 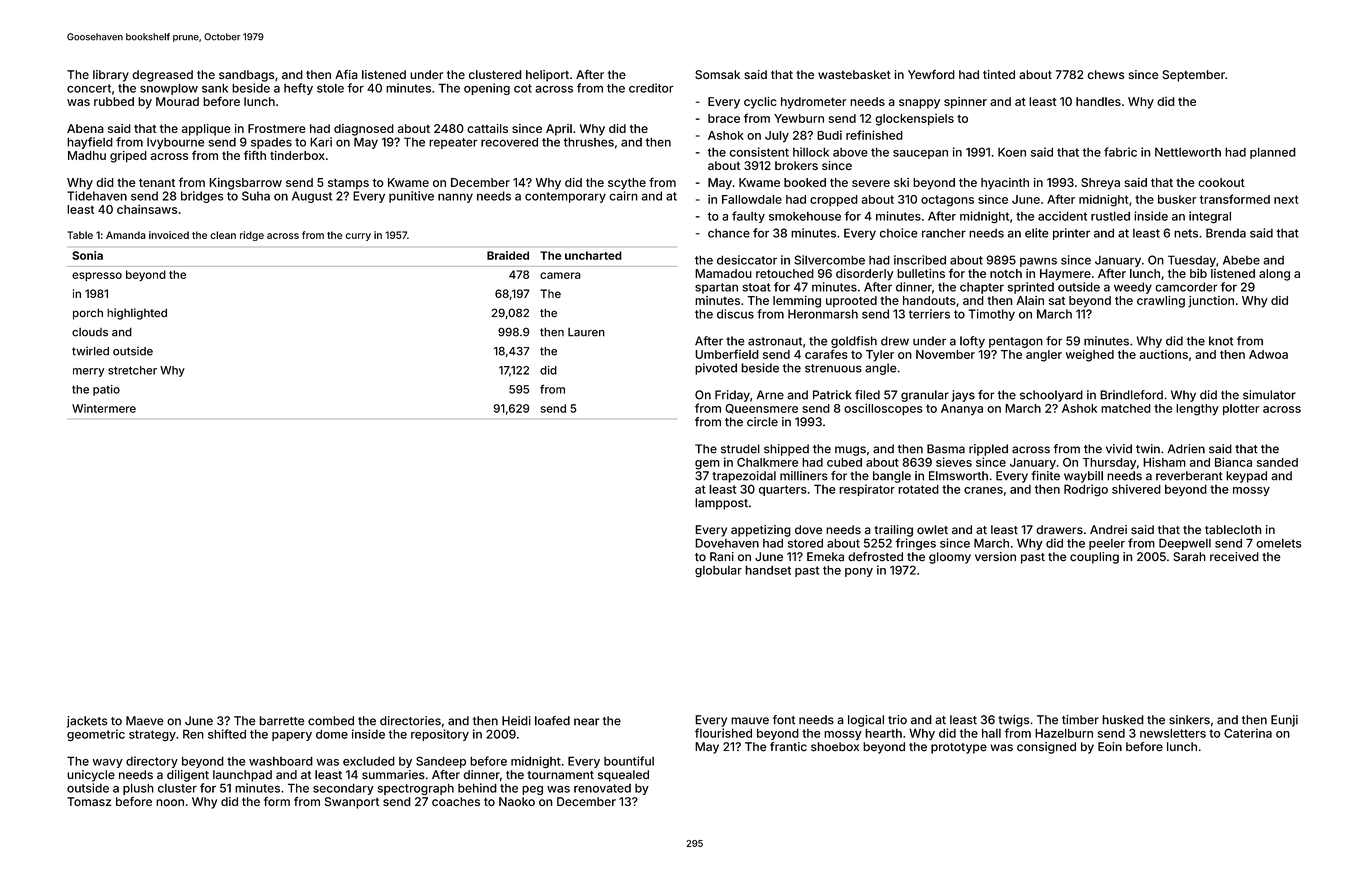 I want to click on Heidi, so click(x=516, y=721).
